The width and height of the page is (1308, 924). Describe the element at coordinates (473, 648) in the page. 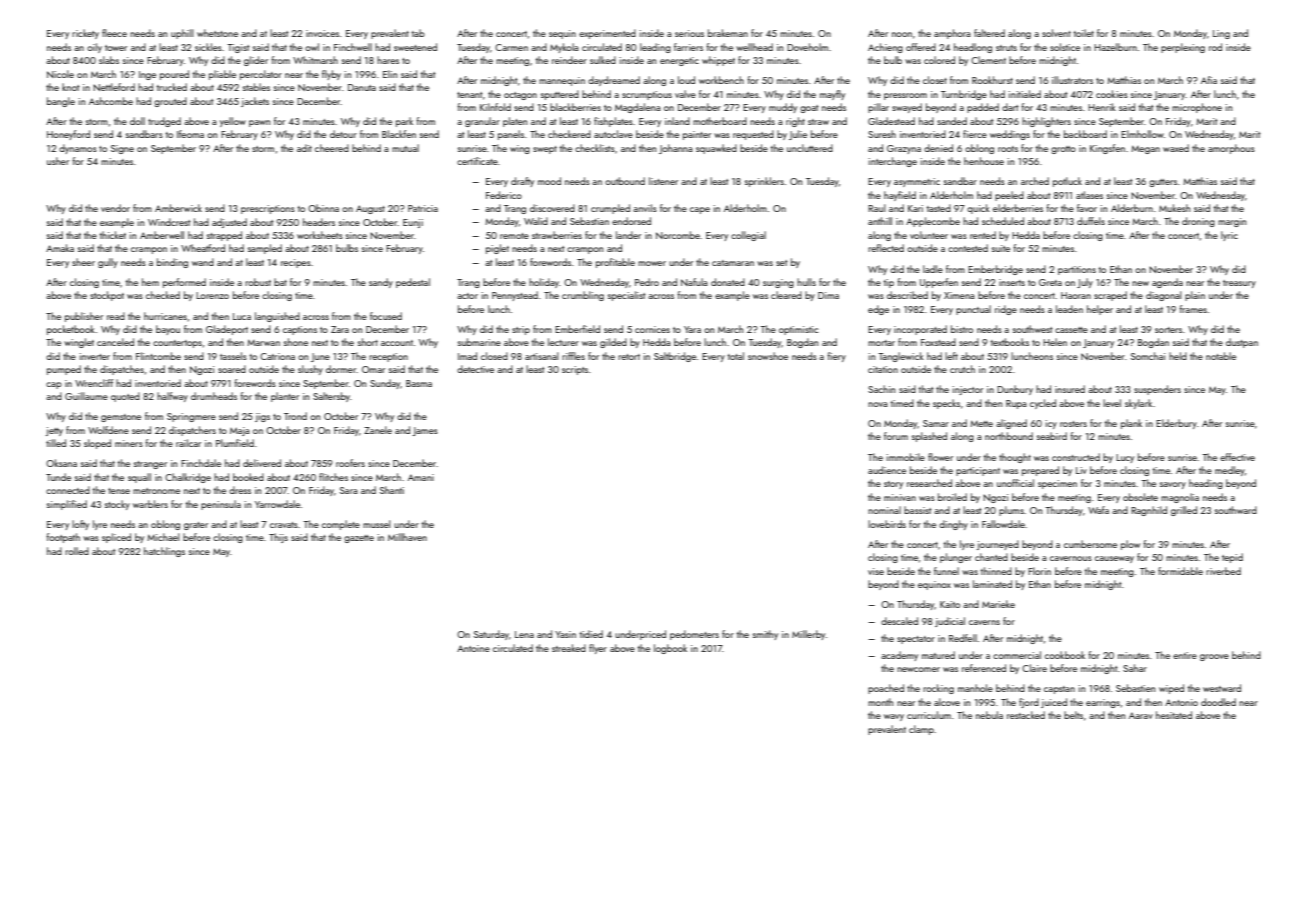

I see `Antoine` at that location.
